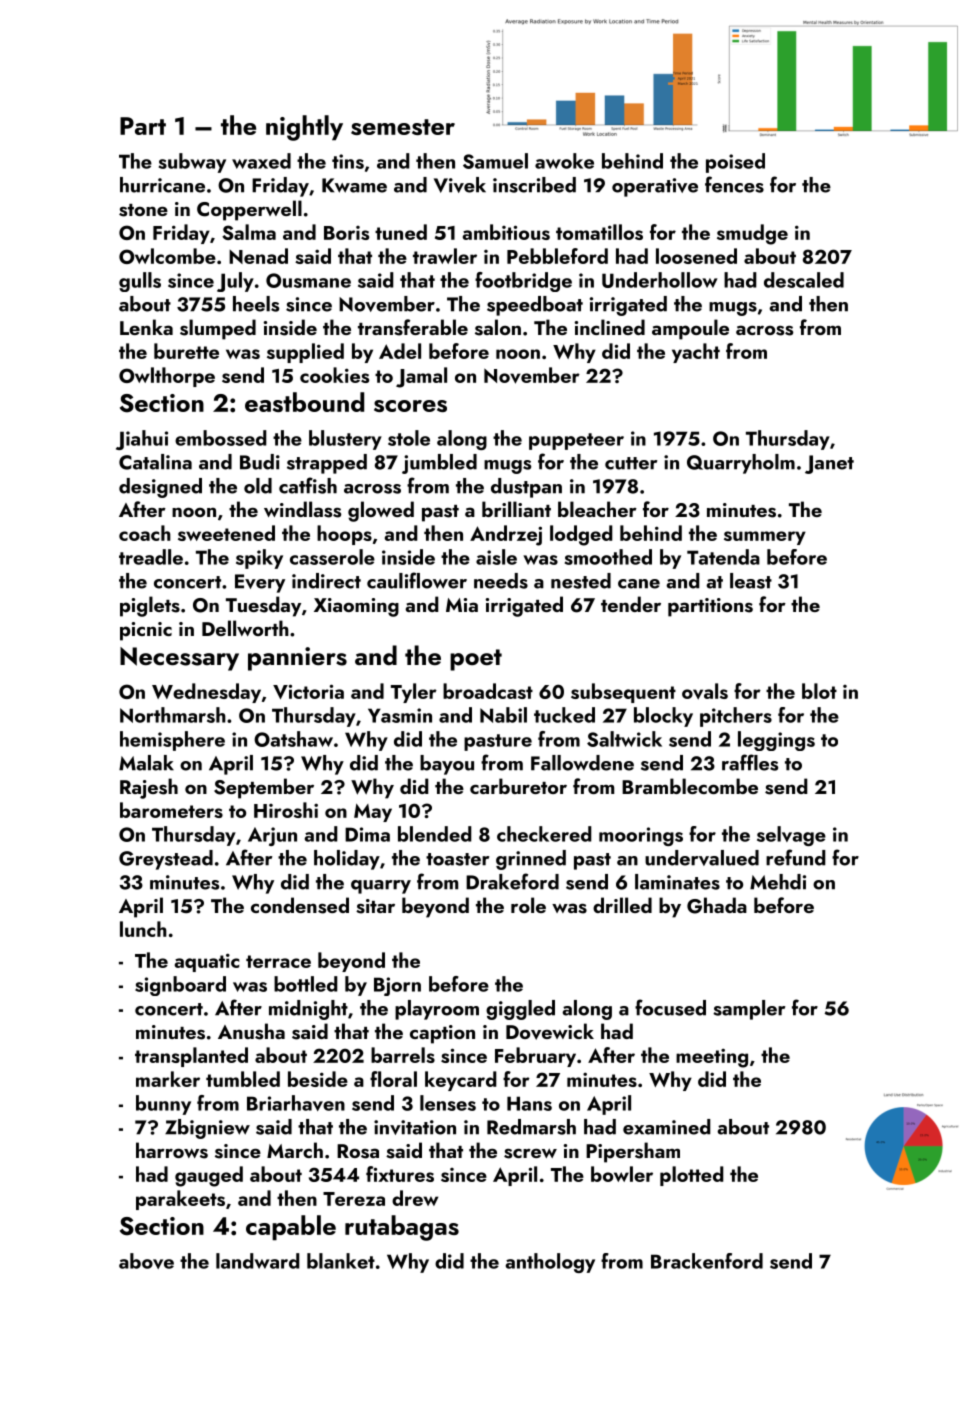  I want to click on Bjorn, so click(397, 986).
